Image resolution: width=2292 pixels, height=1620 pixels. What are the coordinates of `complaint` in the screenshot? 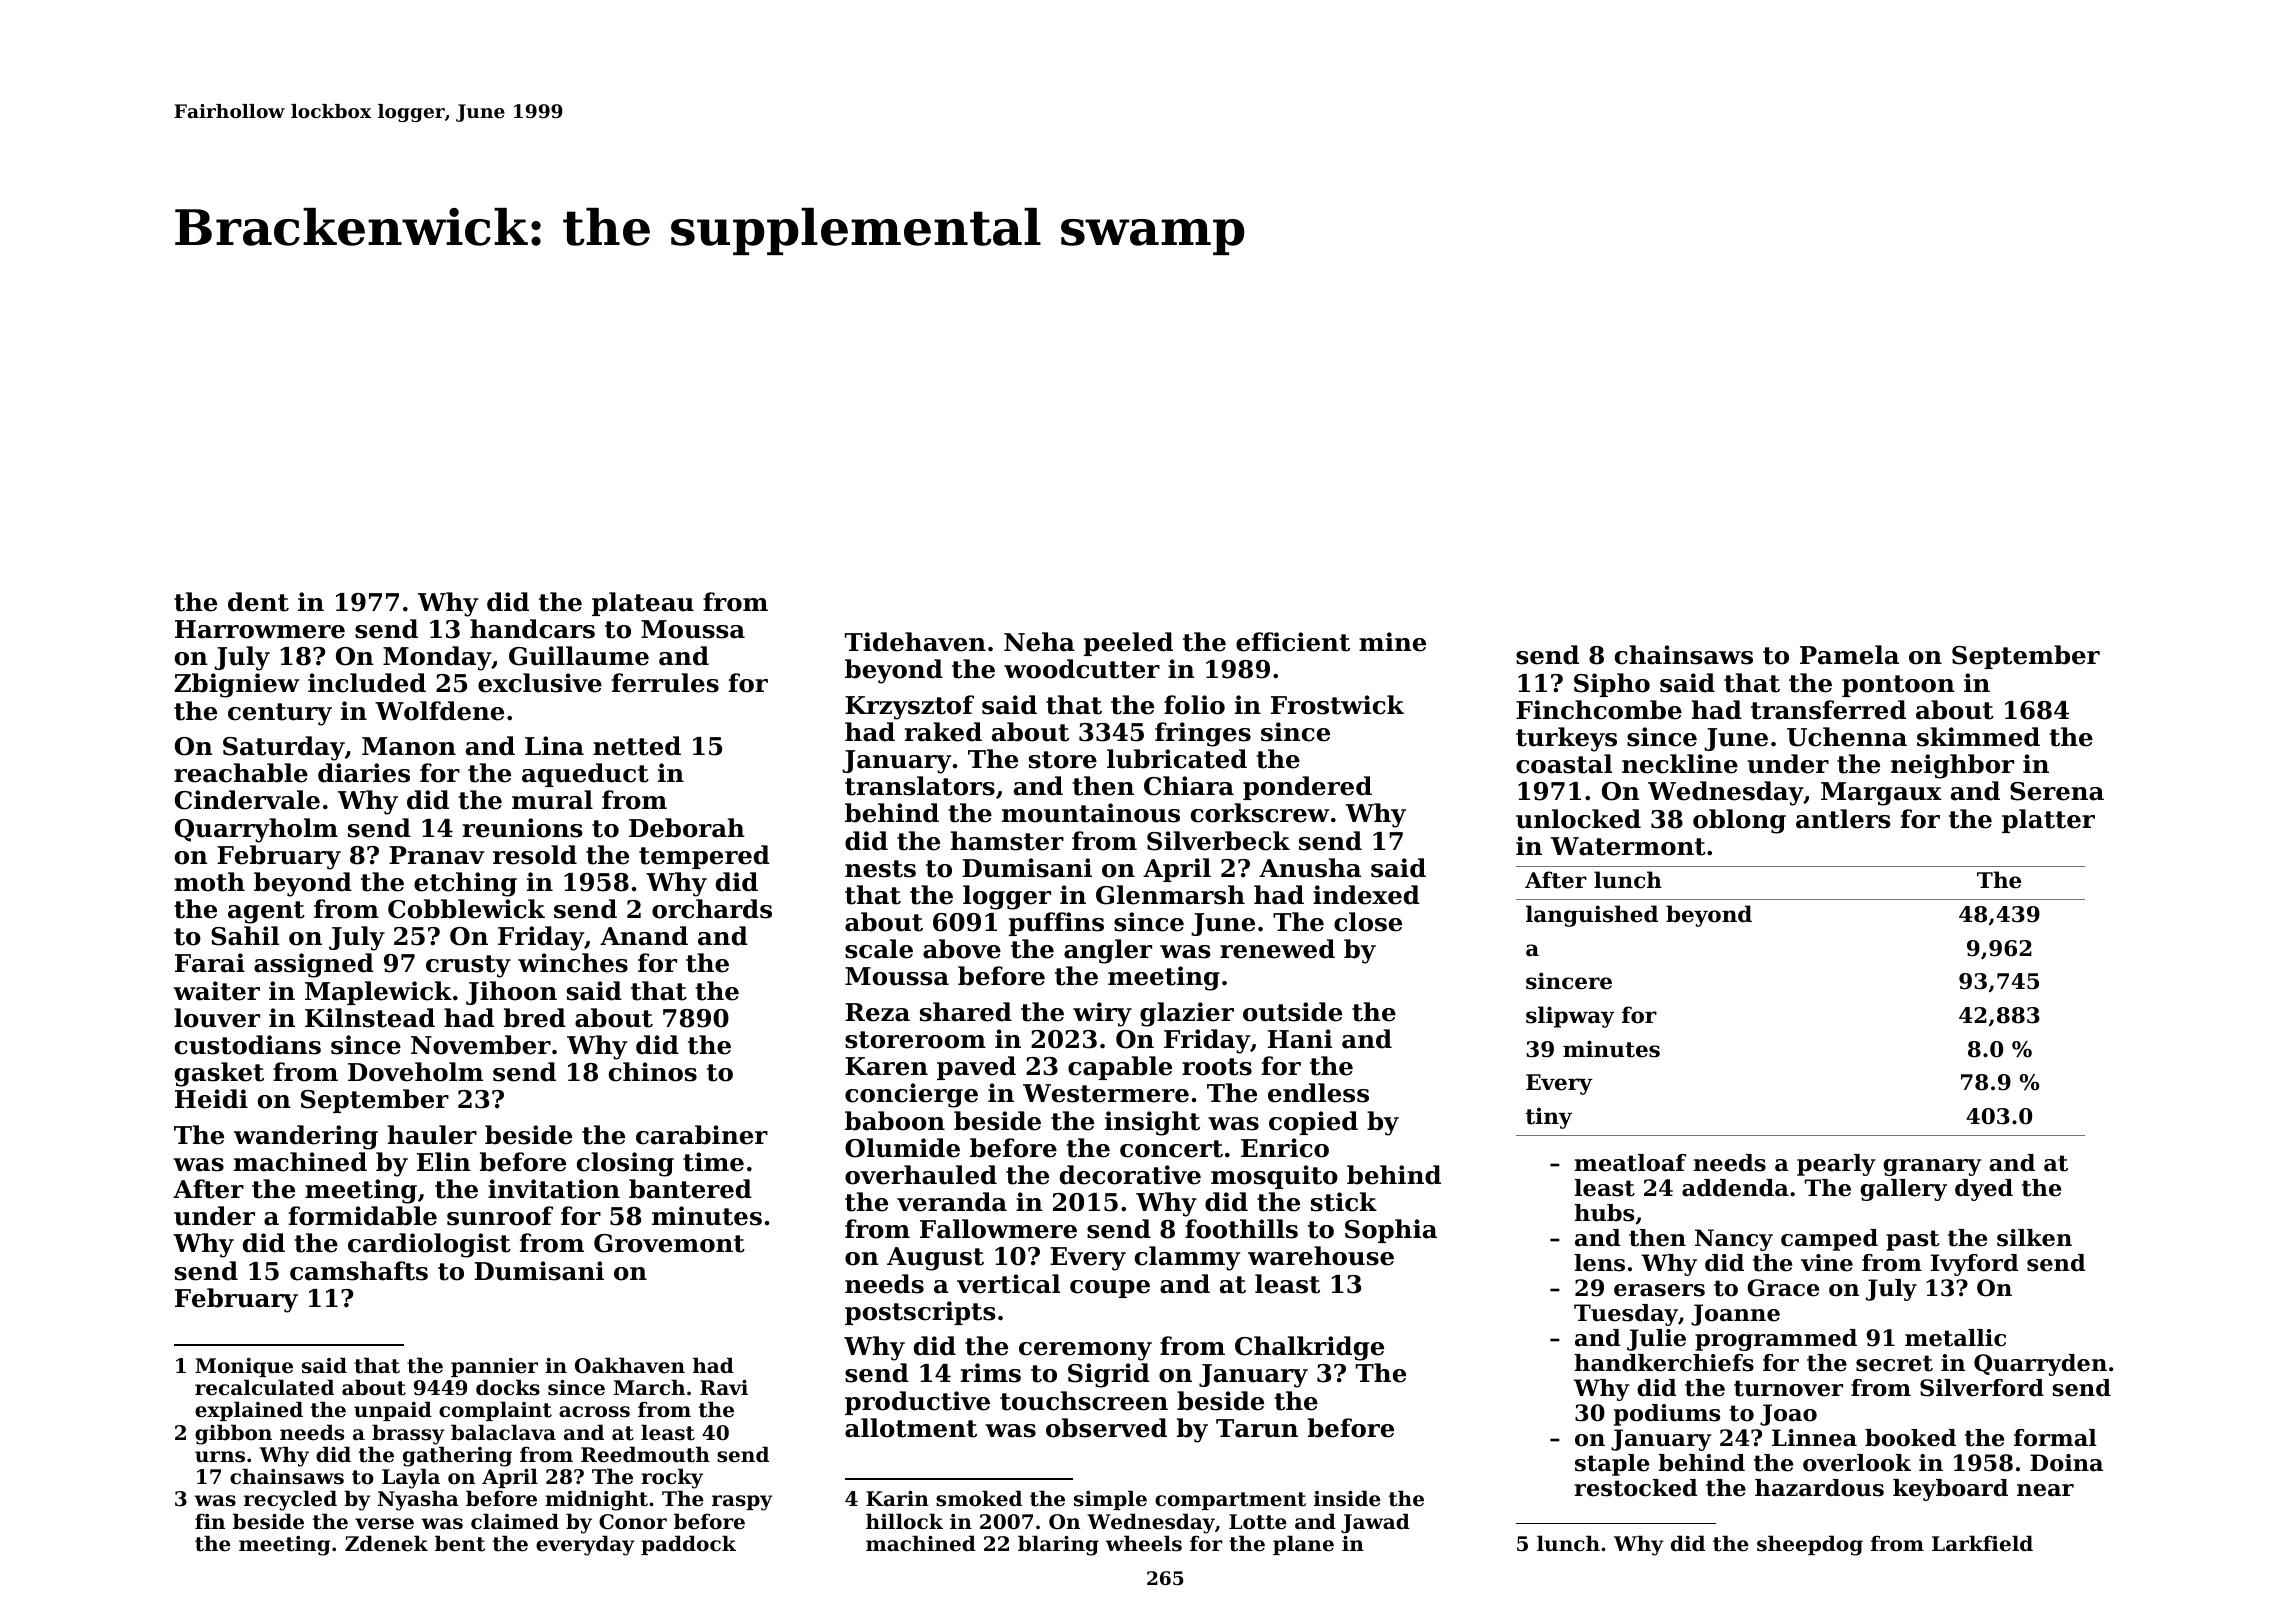 It's located at (495, 1411).
